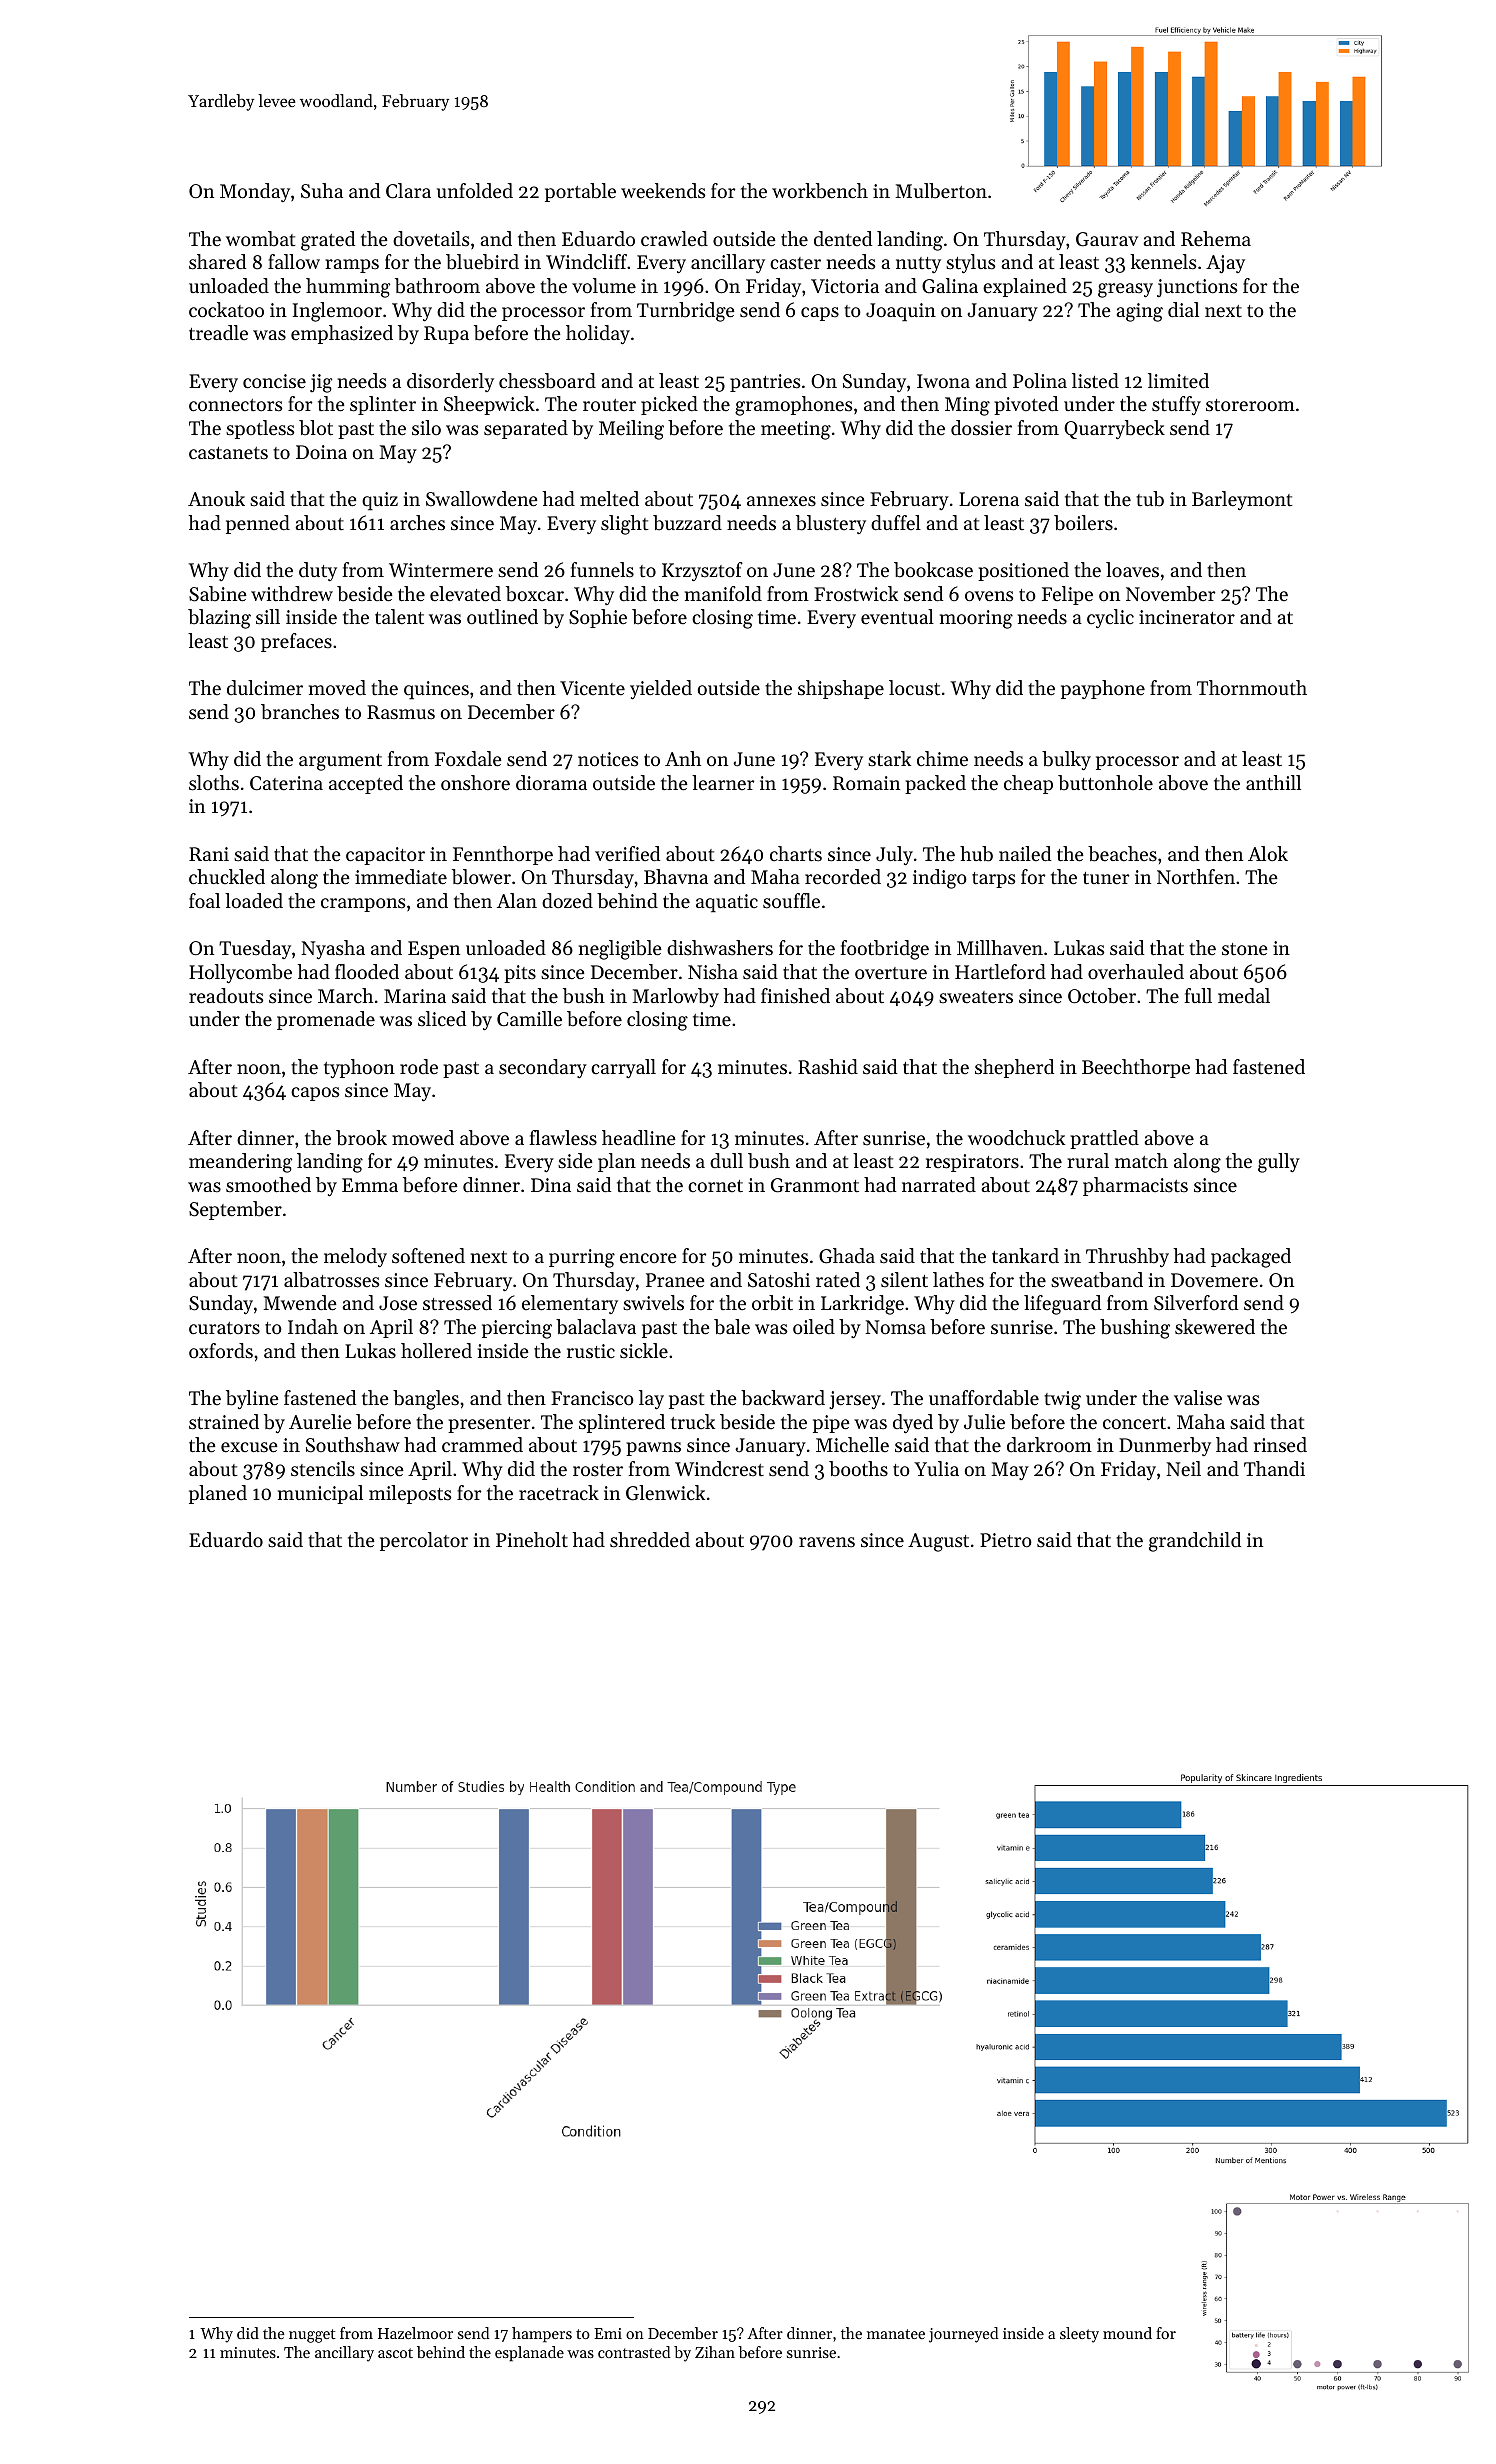 This page has width=1496, height=2464. I want to click on manatee, so click(896, 2334).
